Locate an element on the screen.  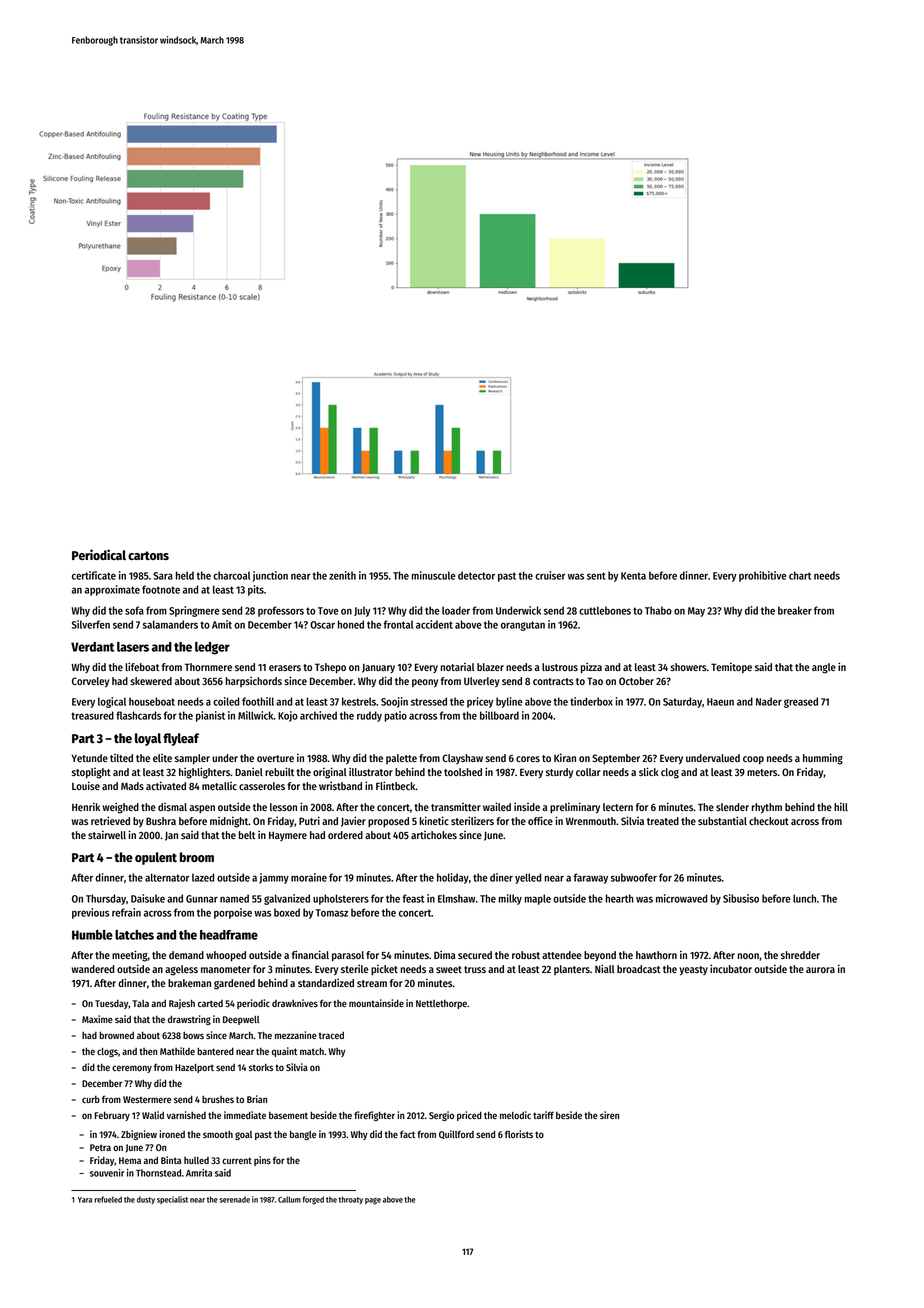
planters is located at coordinates (572, 970).
